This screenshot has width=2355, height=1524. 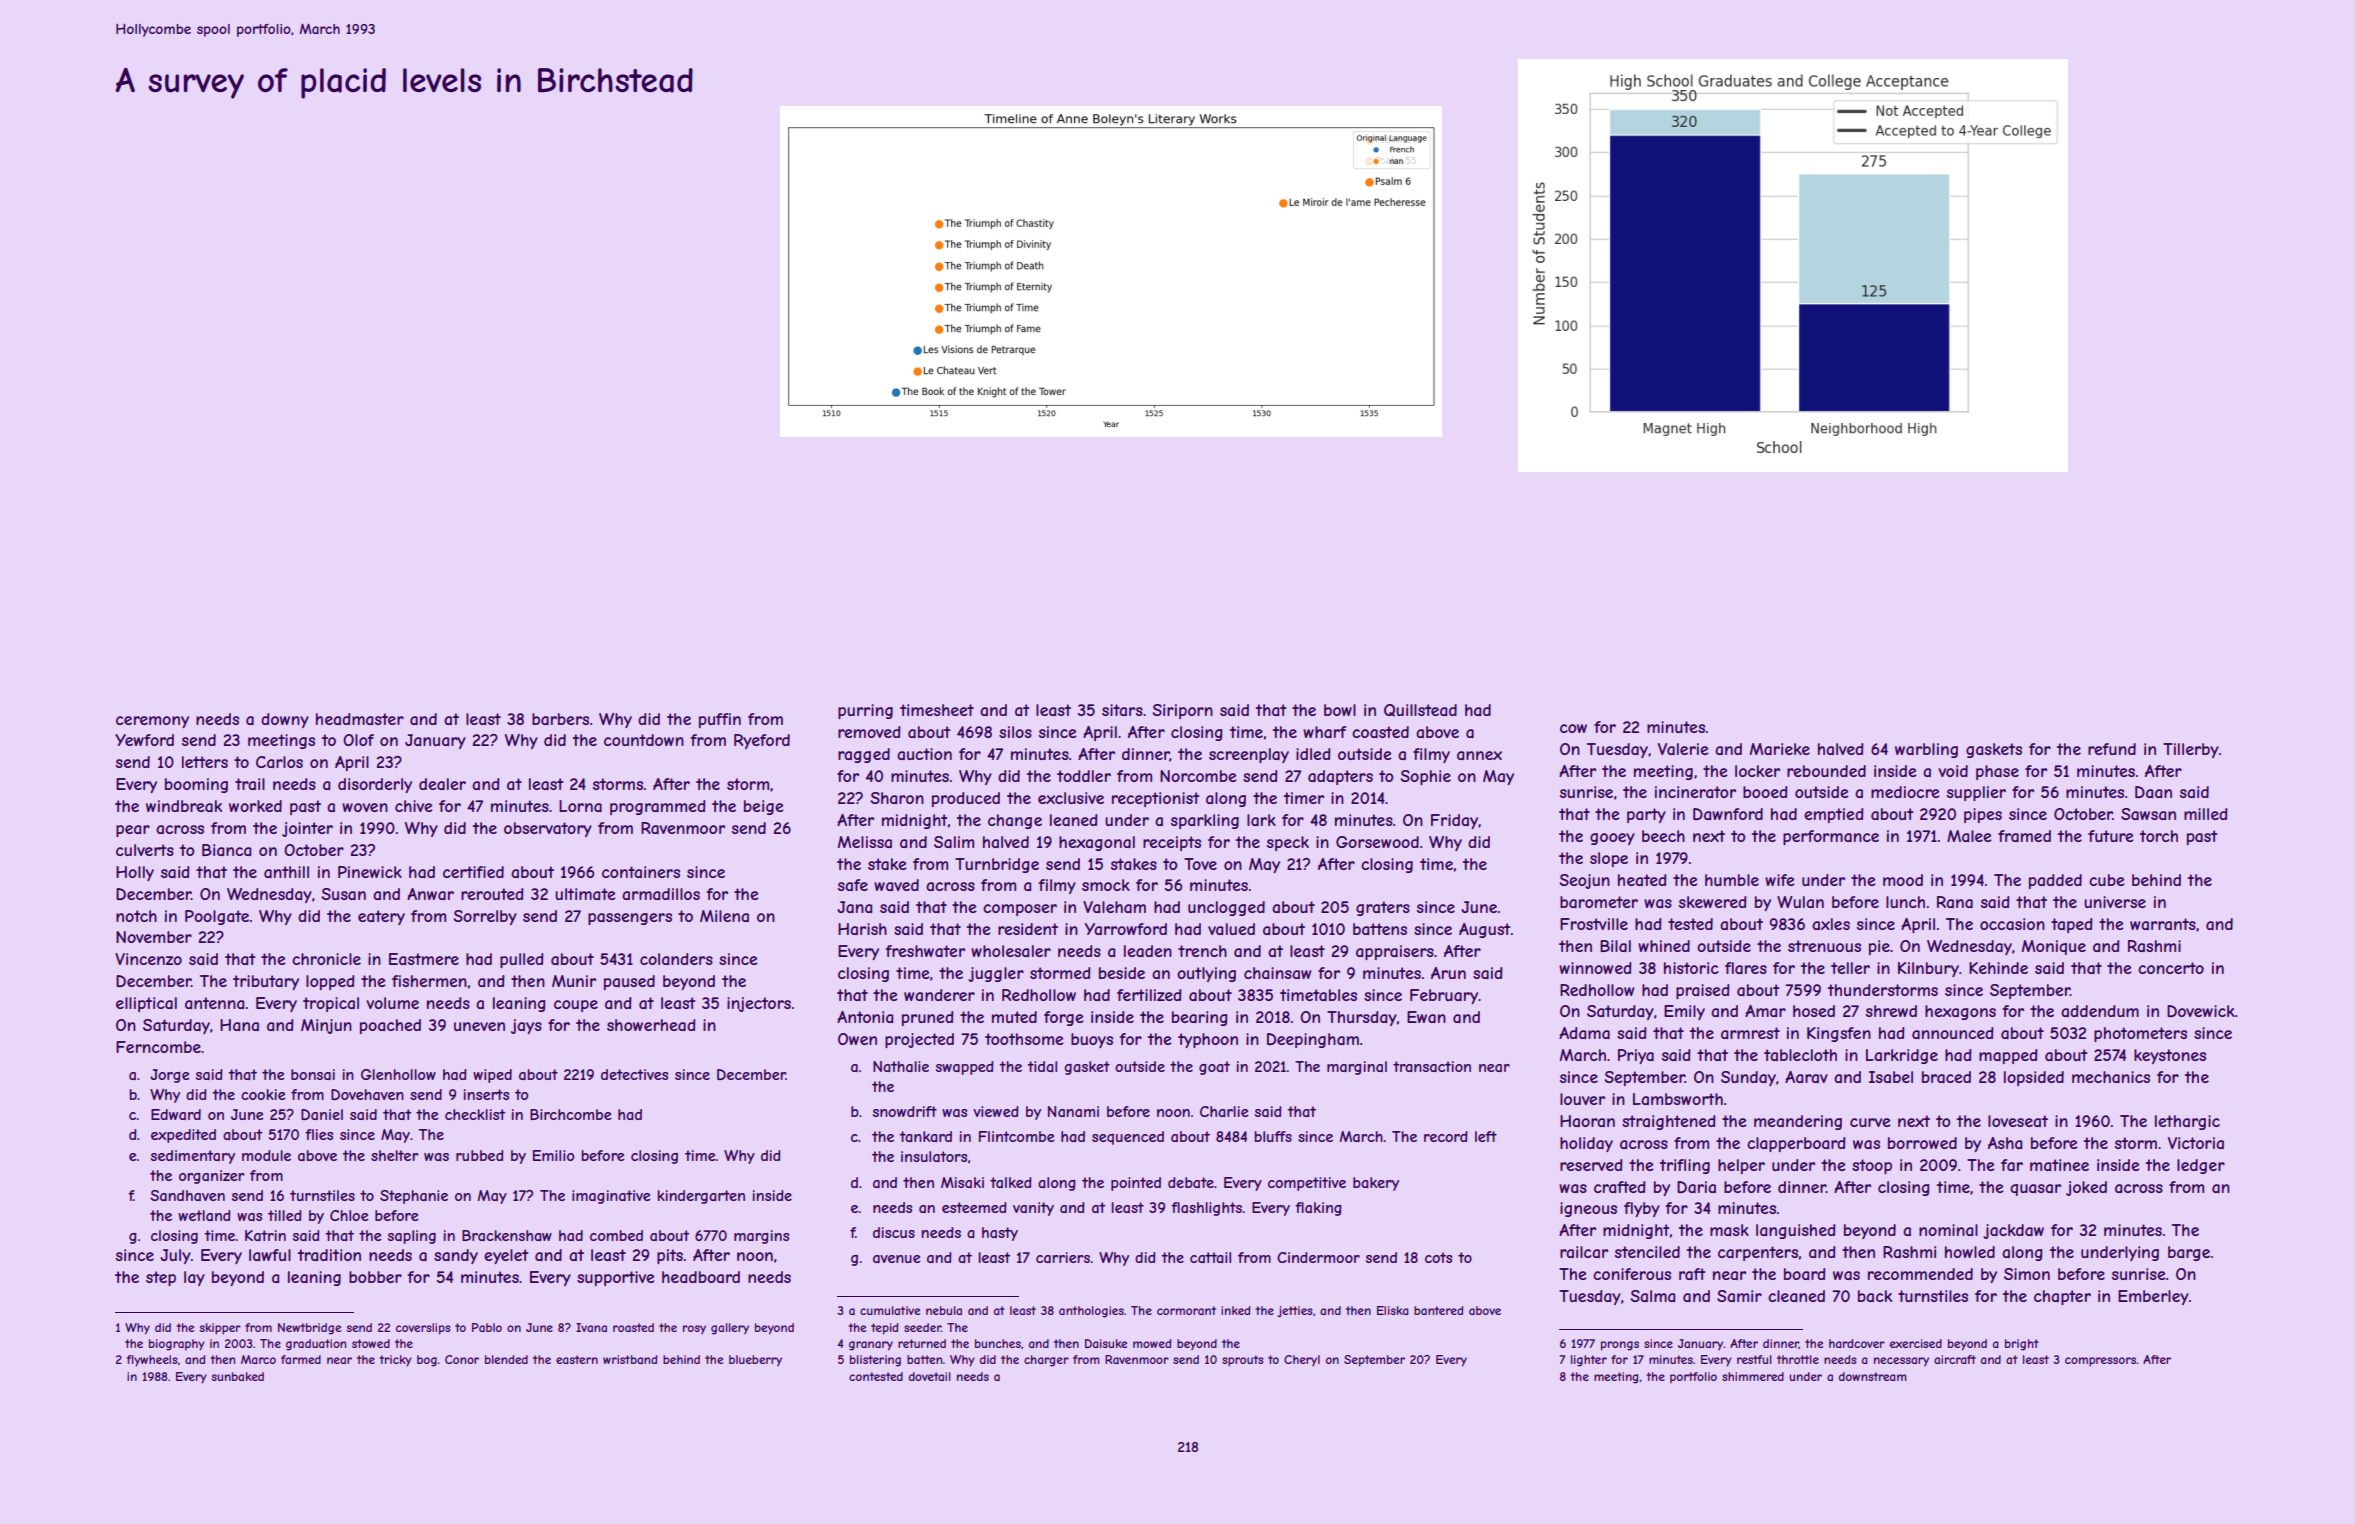 I want to click on silos, so click(x=1015, y=732).
